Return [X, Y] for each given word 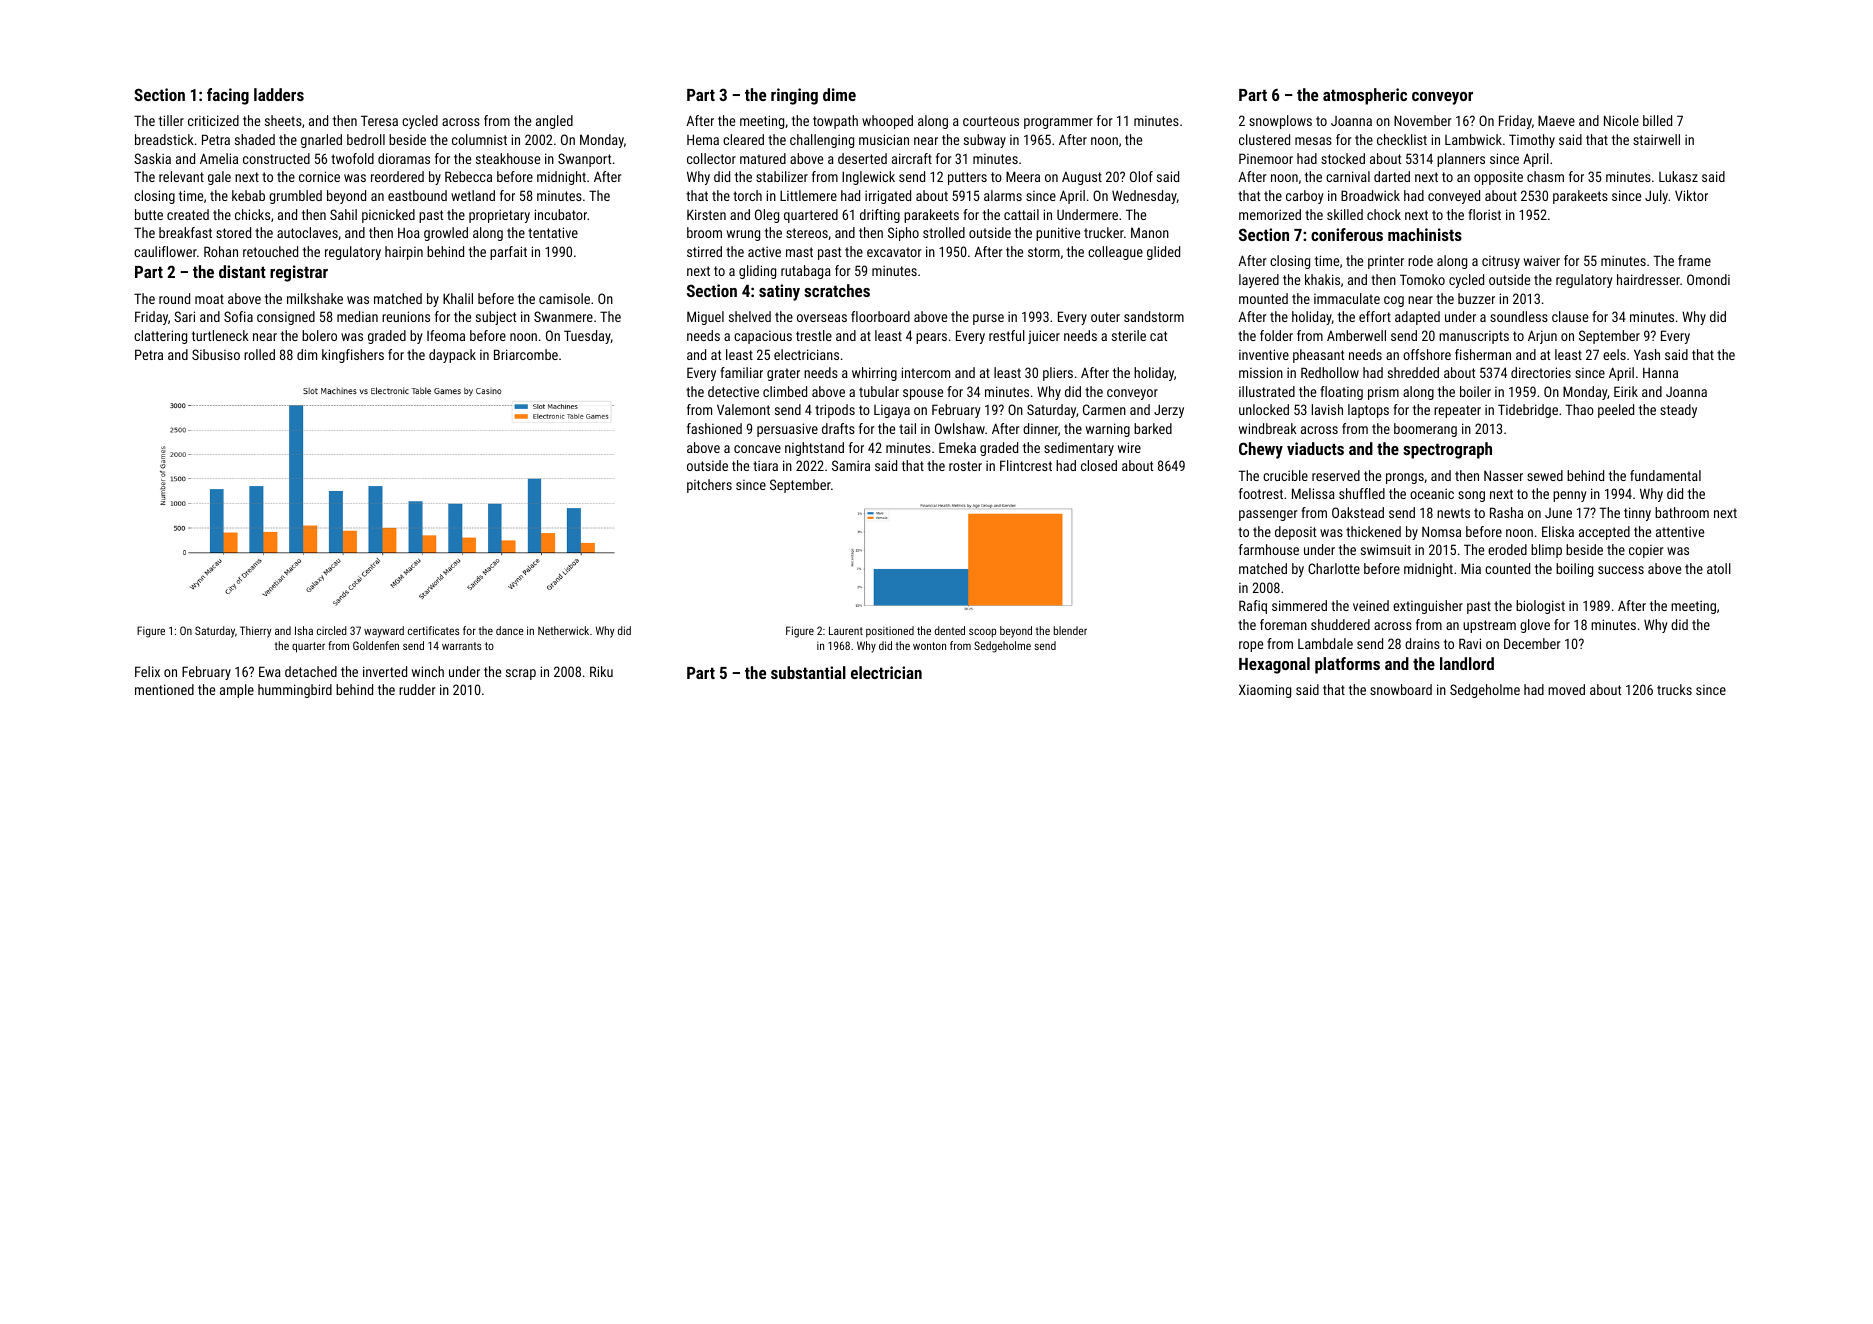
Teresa [379, 120]
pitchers [709, 486]
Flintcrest [1026, 465]
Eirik [1626, 391]
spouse [923, 394]
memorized [1270, 214]
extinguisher [1428, 607]
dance [510, 630]
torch [747, 195]
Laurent [846, 630]
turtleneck [220, 335]
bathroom [1682, 512]
